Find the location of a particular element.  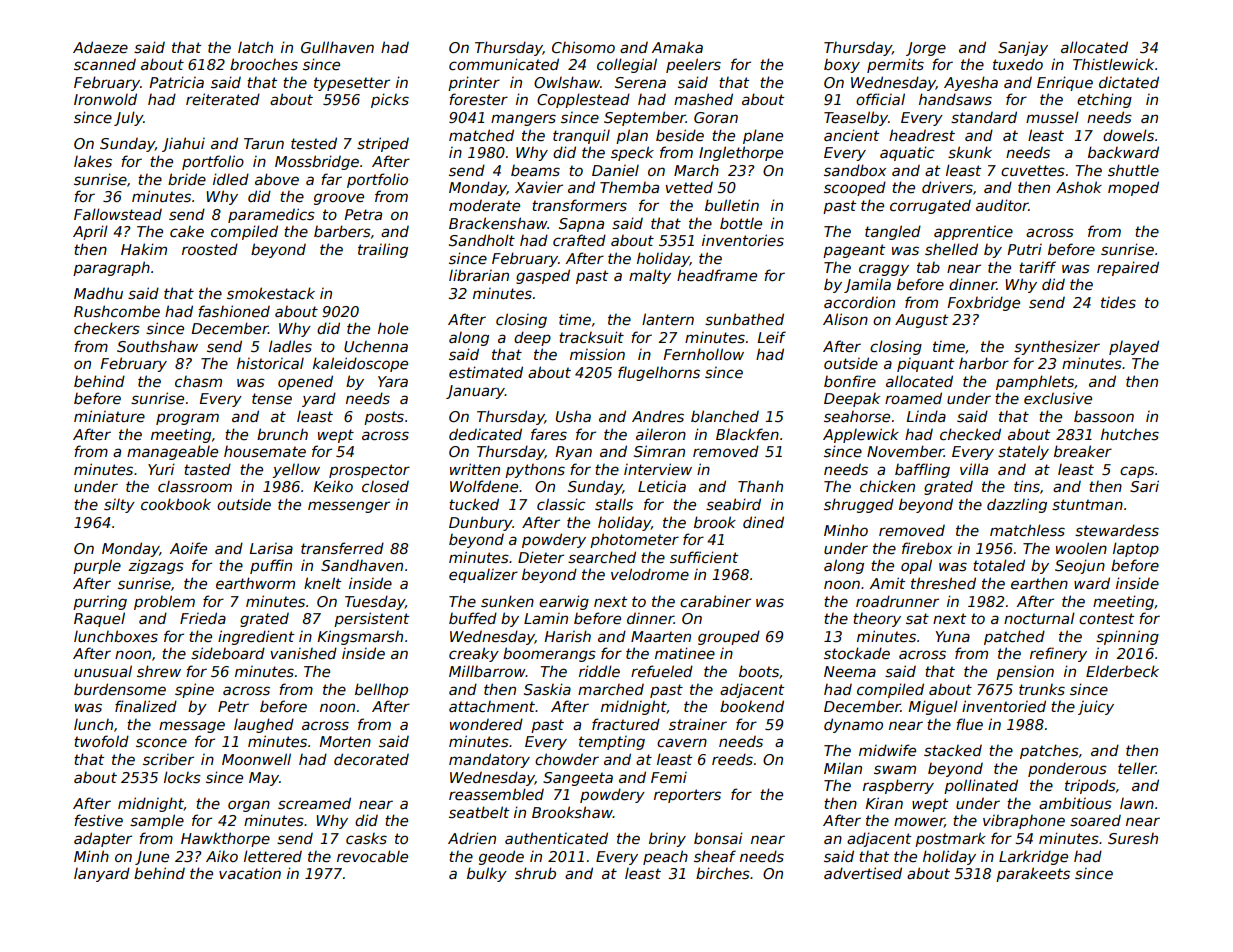

prospector is located at coordinates (369, 471).
